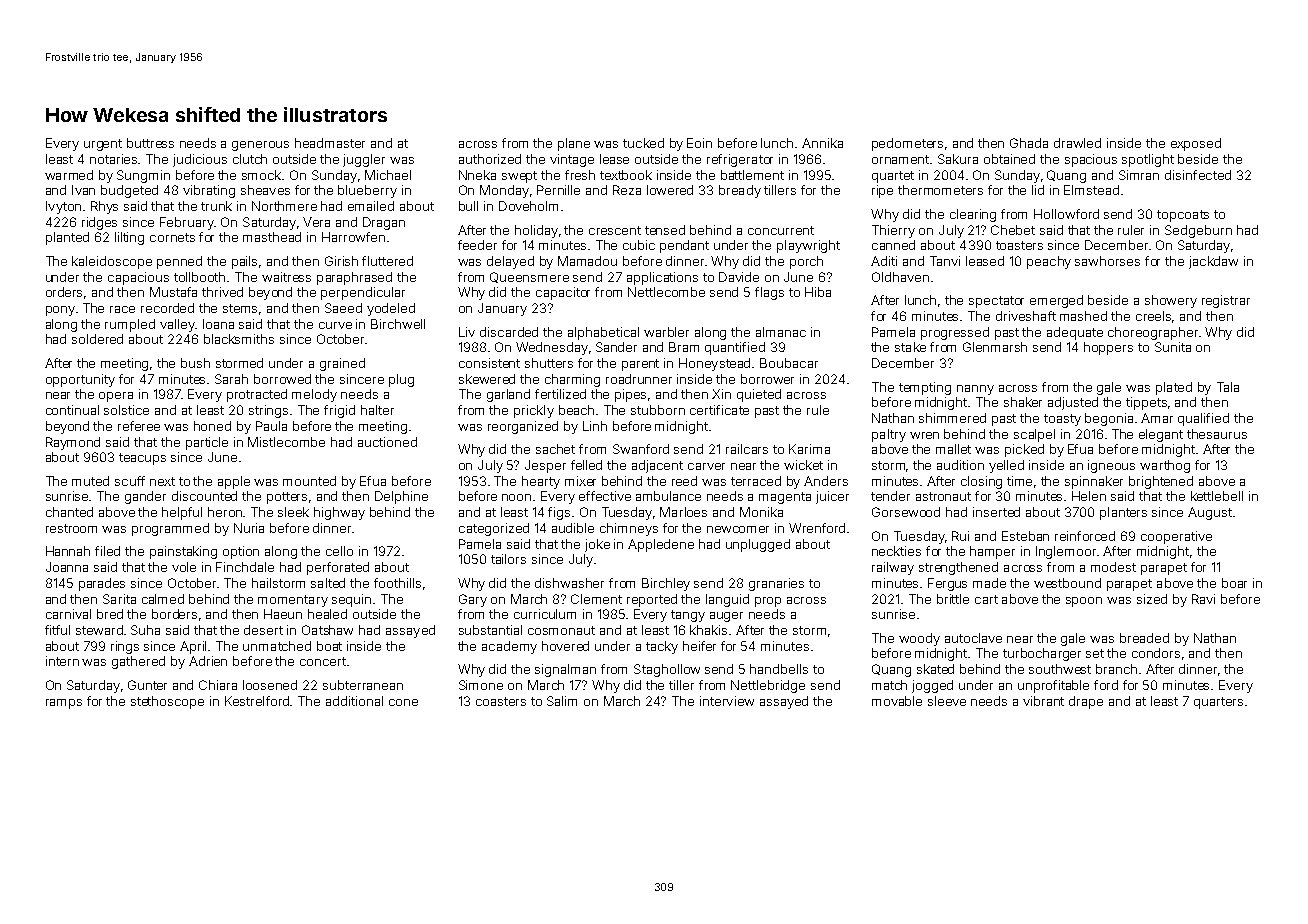 This screenshot has height=924, width=1308. Describe the element at coordinates (143, 176) in the screenshot. I see `Sungmin` at that location.
